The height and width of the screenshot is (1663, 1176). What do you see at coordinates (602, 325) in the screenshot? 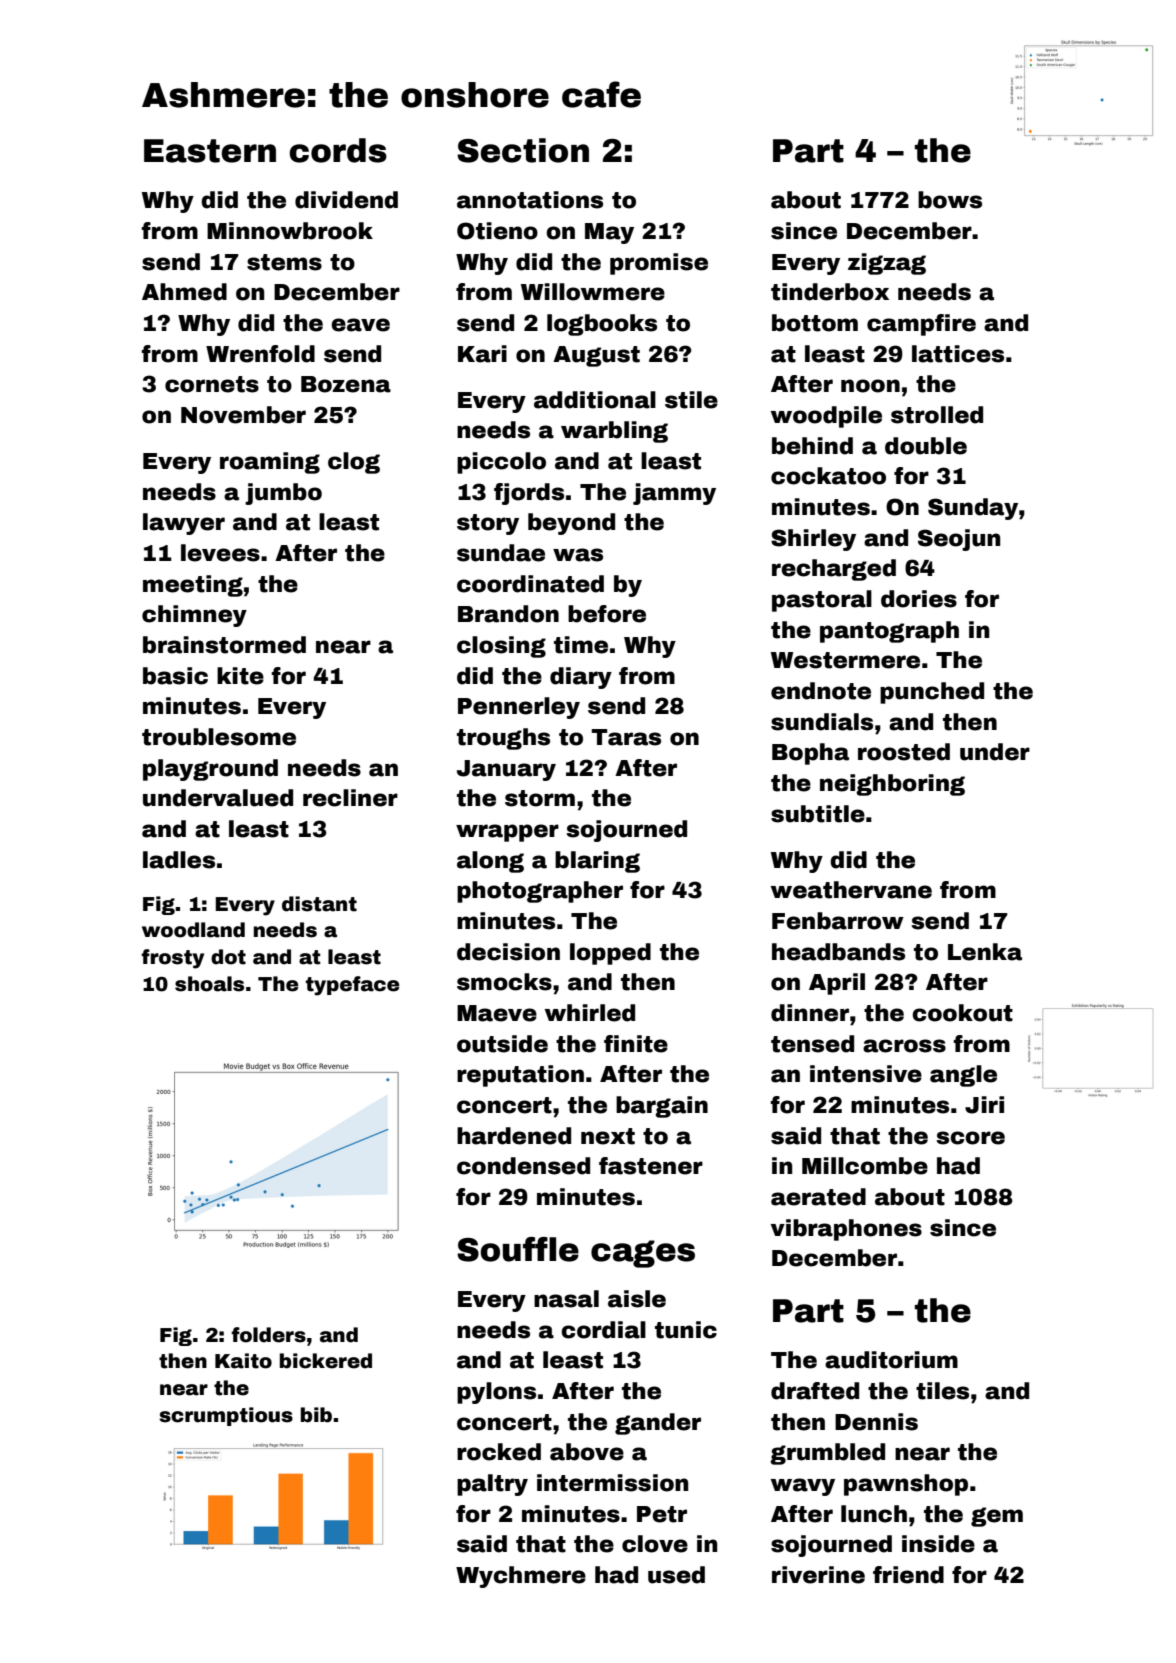
I see `logbooks` at bounding box center [602, 325].
